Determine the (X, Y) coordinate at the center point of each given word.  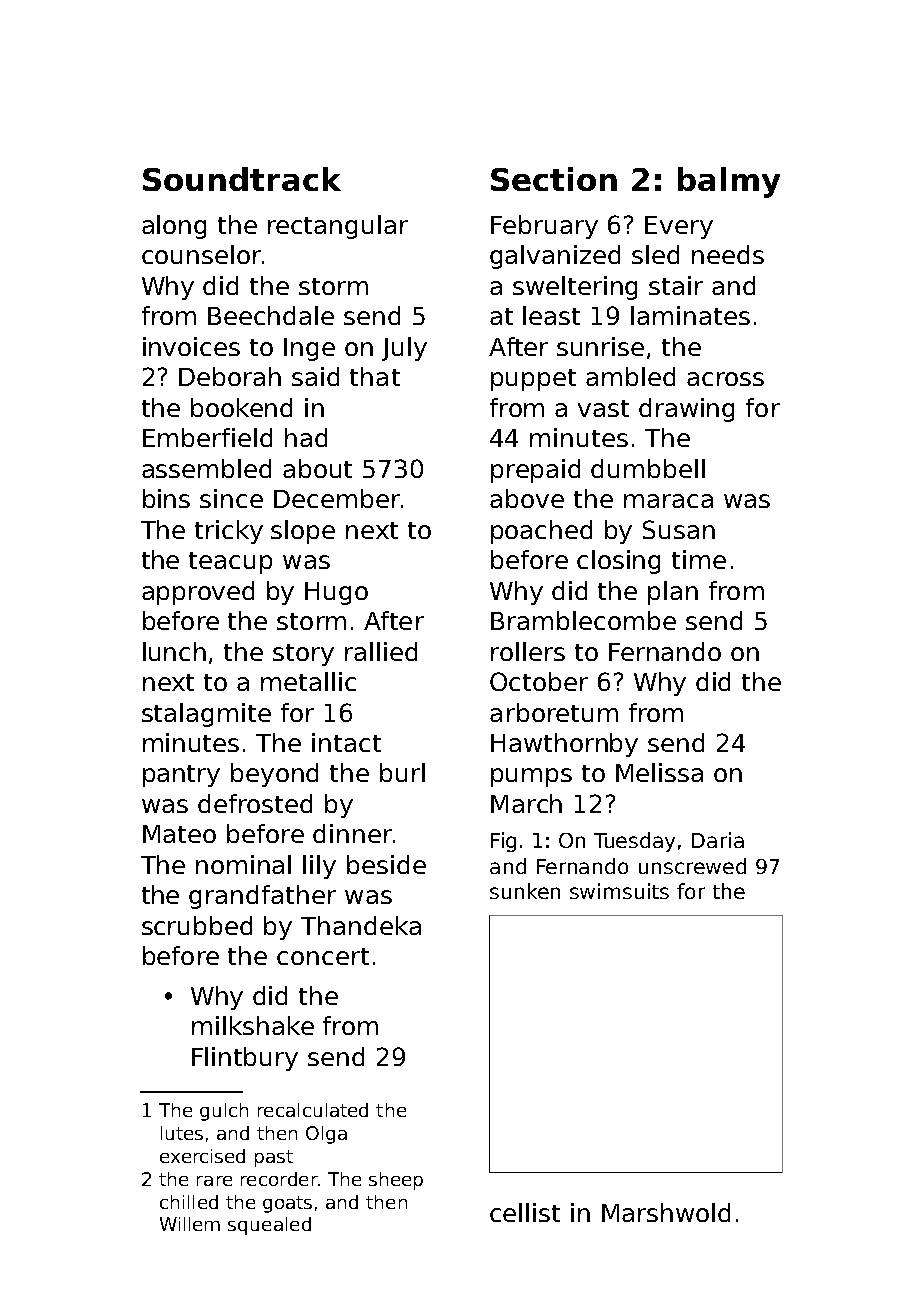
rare (214, 1181)
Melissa (659, 772)
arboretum (554, 712)
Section (554, 179)
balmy (729, 182)
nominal (243, 864)
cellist (525, 1212)
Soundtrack (242, 179)
